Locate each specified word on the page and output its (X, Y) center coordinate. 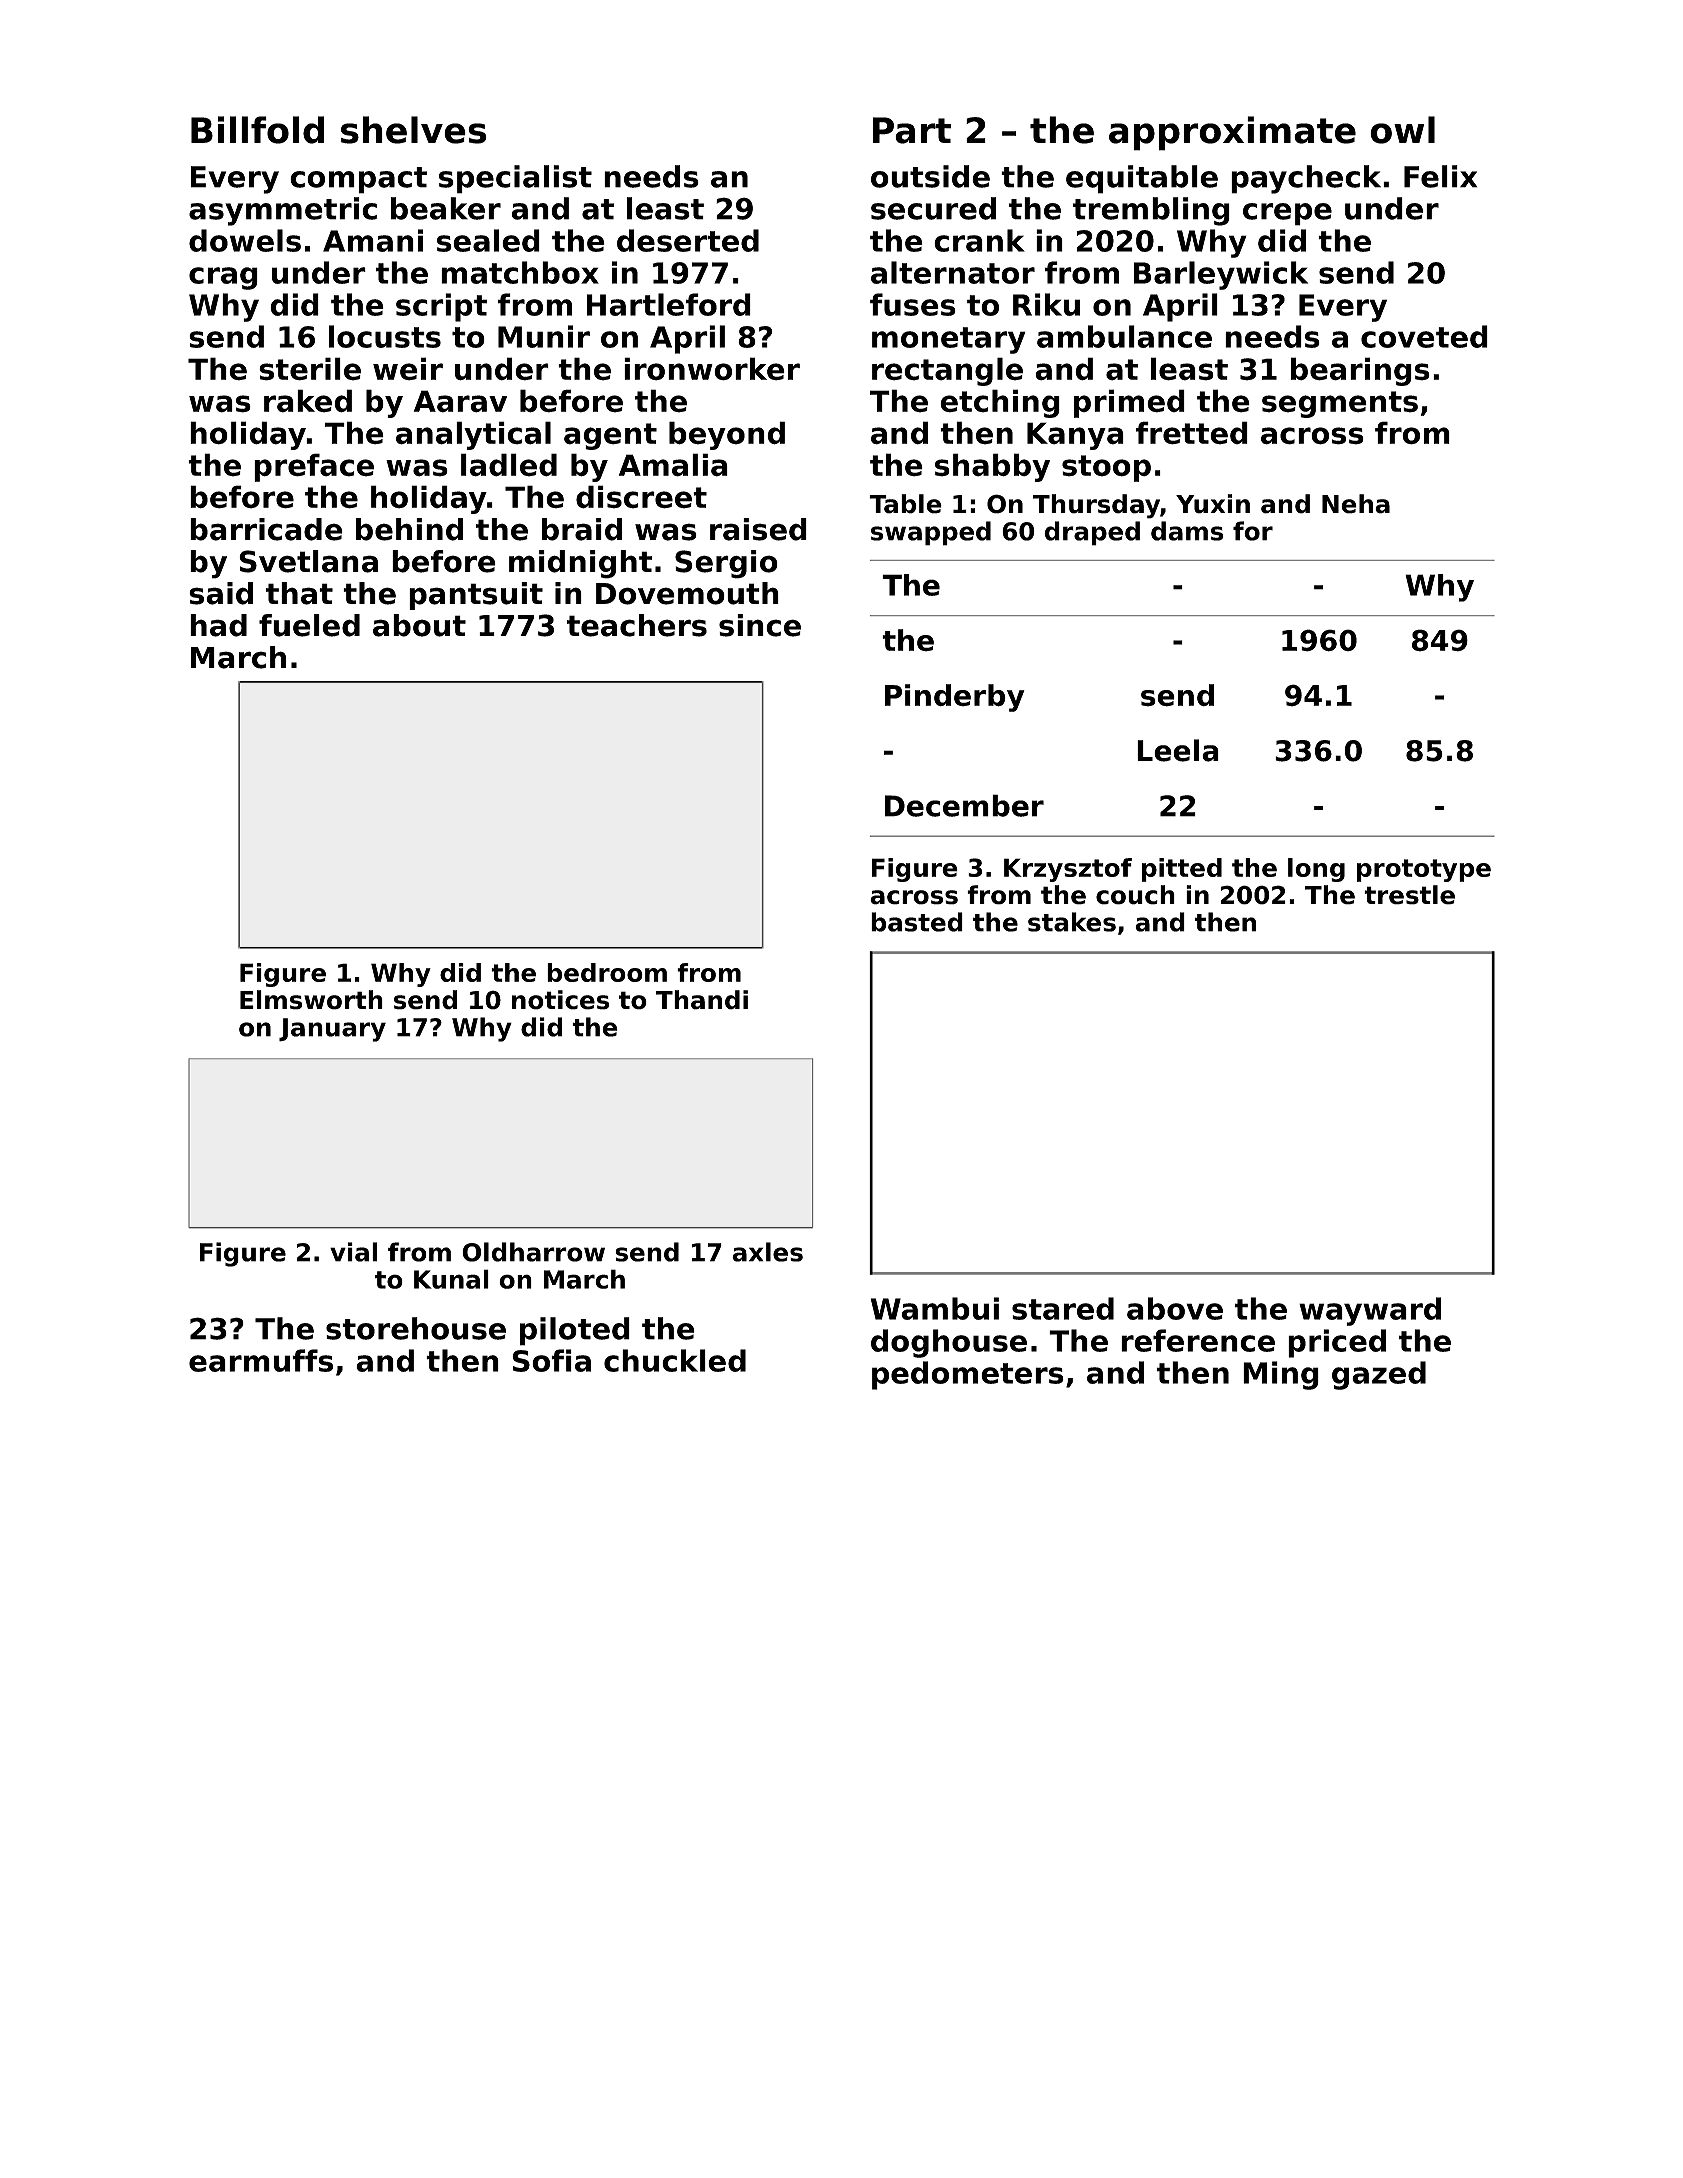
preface (314, 467)
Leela (1178, 750)
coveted (1424, 336)
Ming (1281, 1375)
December (964, 805)
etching (1000, 403)
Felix (1440, 176)
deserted (688, 240)
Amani (373, 240)
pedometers (968, 1375)
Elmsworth (311, 1000)
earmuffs (261, 1360)
